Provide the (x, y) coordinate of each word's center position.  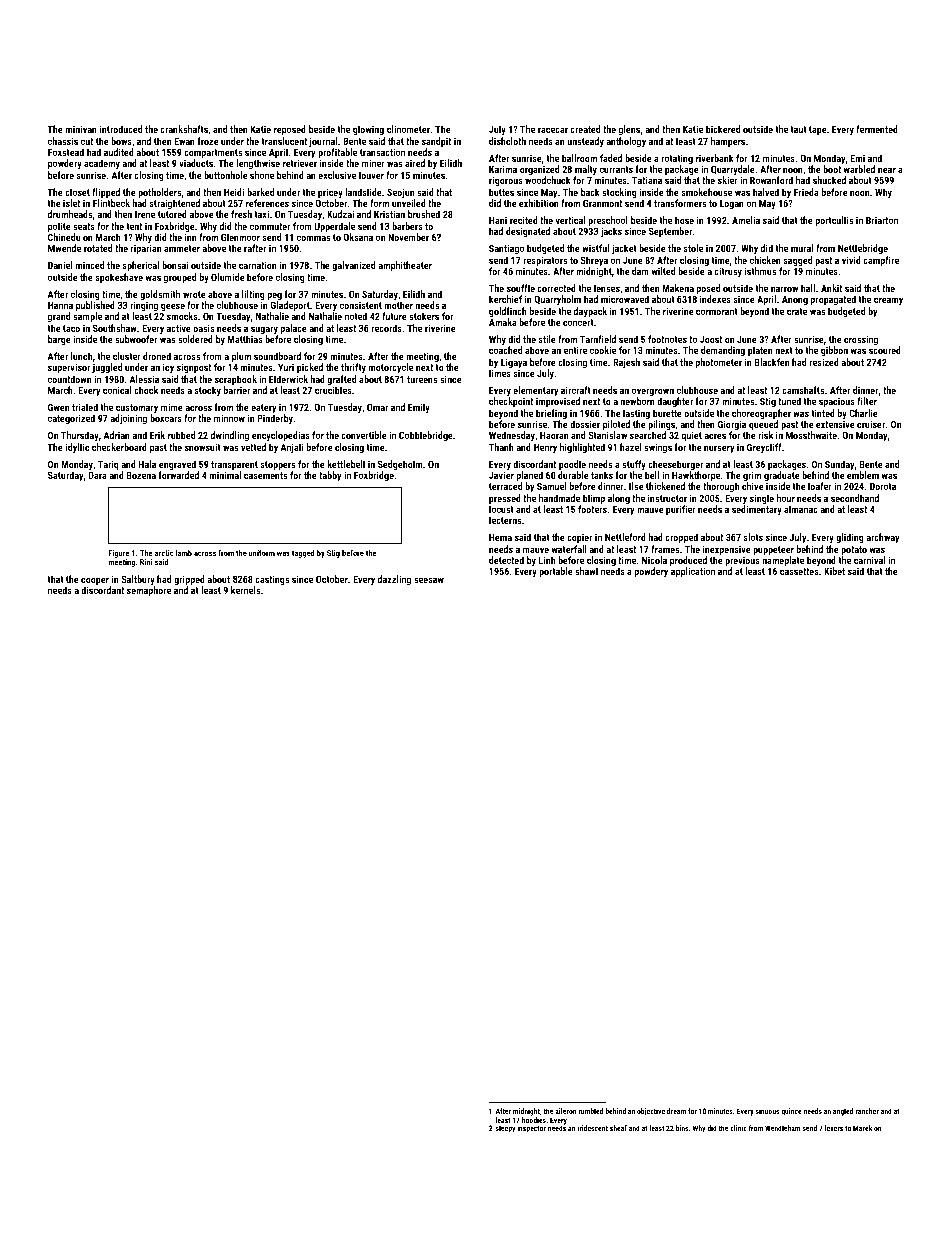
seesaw (429, 580)
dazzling (394, 580)
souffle (521, 288)
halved (766, 192)
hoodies (534, 1120)
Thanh (501, 447)
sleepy (505, 1129)
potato (854, 550)
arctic (164, 553)
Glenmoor (240, 237)
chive (752, 486)
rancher (867, 1111)
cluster (127, 356)
